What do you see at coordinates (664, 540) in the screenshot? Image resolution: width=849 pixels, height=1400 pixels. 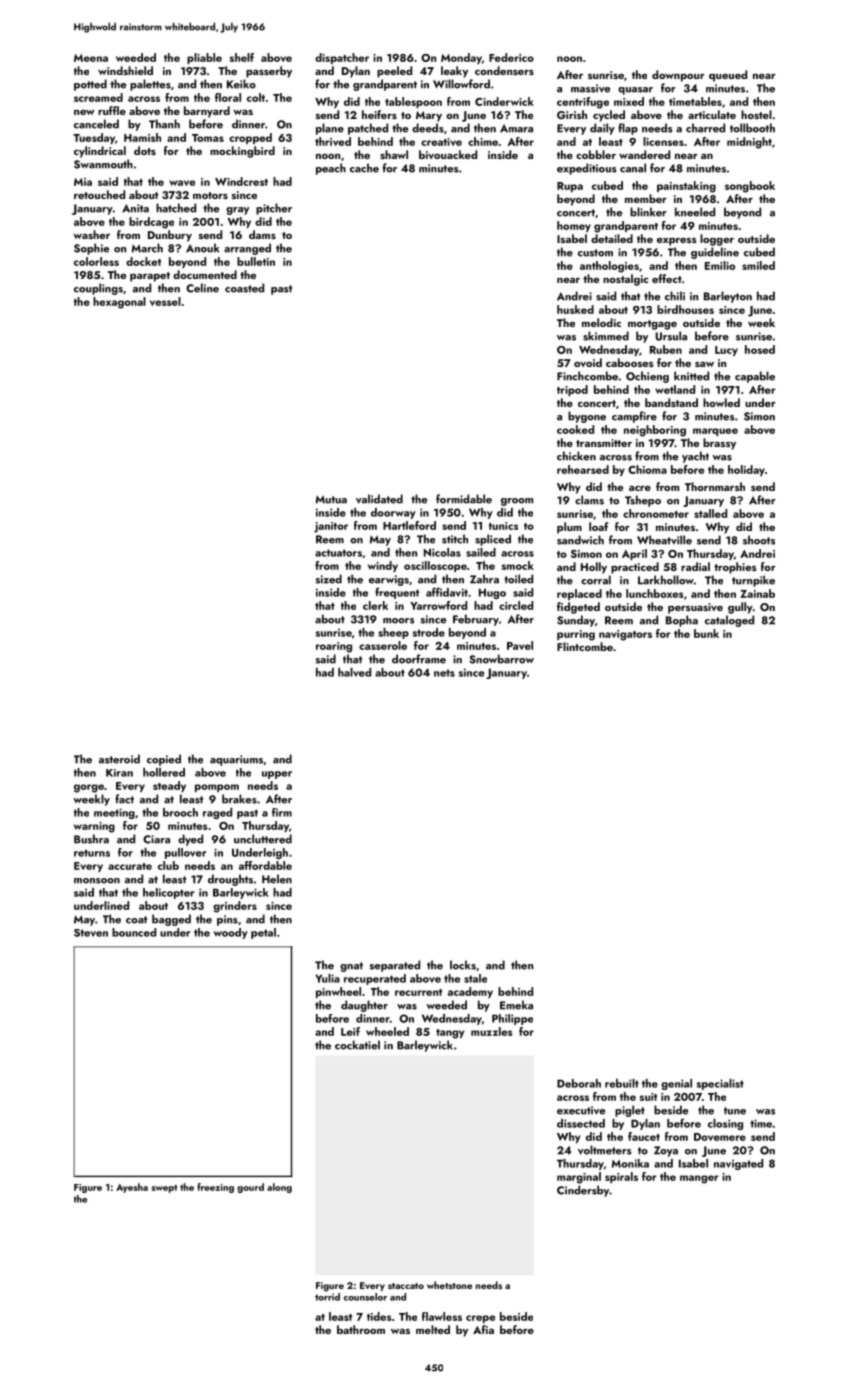 I see `Wheatville` at bounding box center [664, 540].
